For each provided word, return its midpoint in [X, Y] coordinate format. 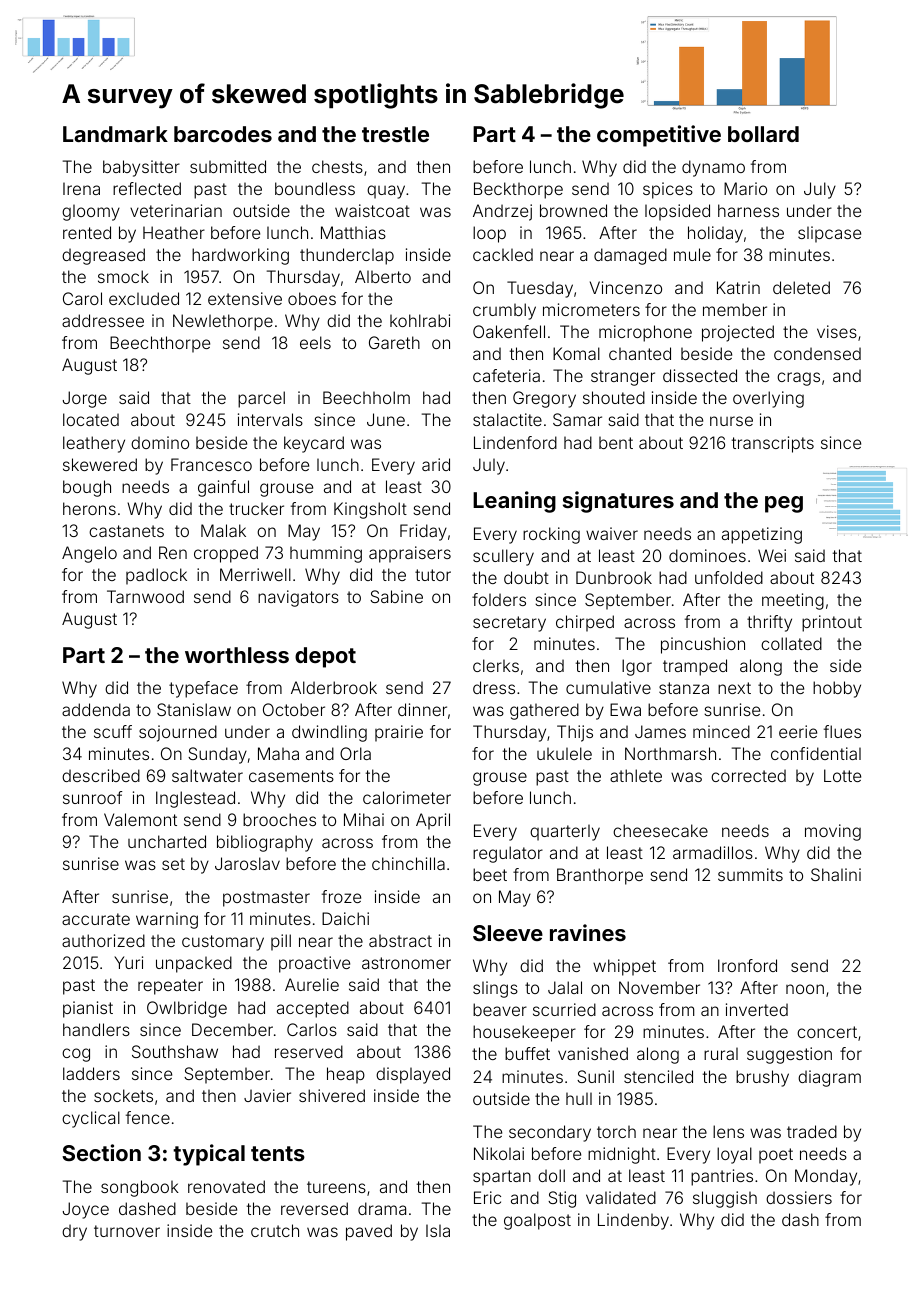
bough [87, 488]
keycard [314, 444]
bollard [763, 134]
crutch [275, 1230]
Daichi [345, 918]
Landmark [115, 134]
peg [784, 504]
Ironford [747, 965]
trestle [395, 134]
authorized [103, 940]
